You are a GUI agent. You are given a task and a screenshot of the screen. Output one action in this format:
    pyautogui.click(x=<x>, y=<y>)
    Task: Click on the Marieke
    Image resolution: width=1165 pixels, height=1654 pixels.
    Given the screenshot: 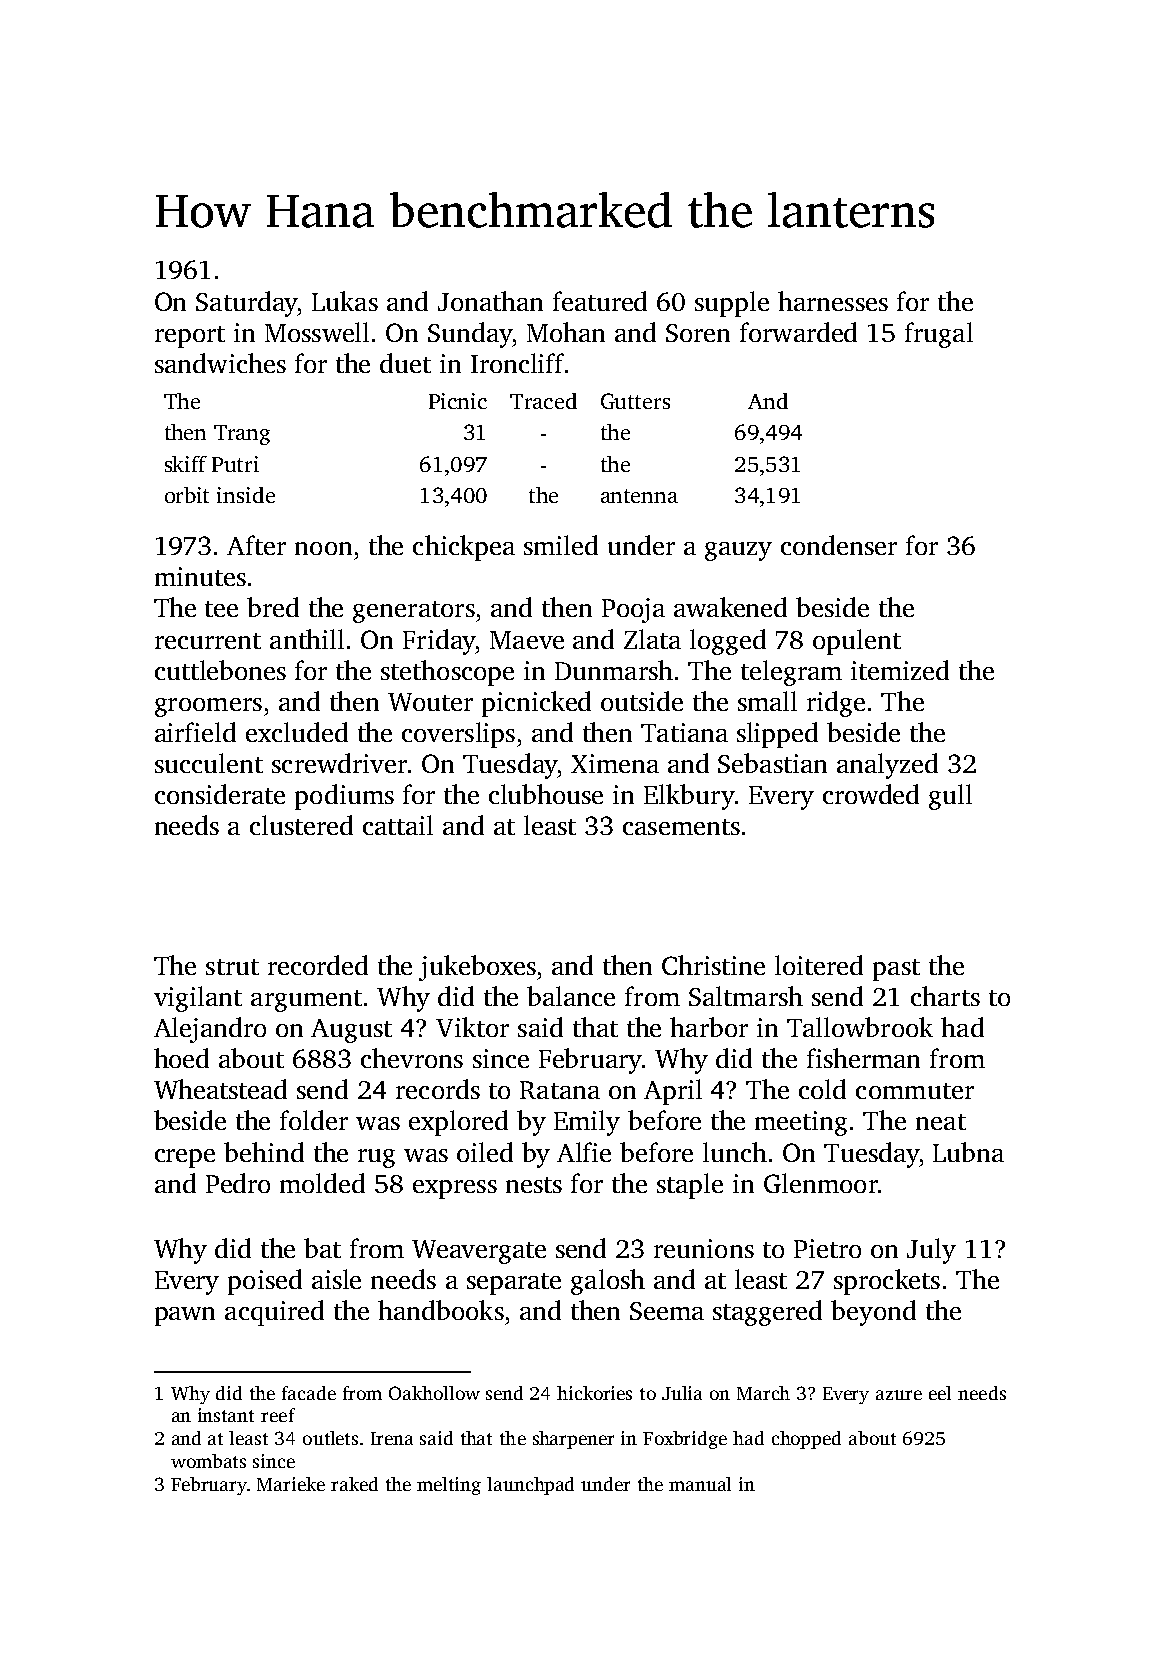 What is the action you would take?
    pyautogui.click(x=291, y=1484)
